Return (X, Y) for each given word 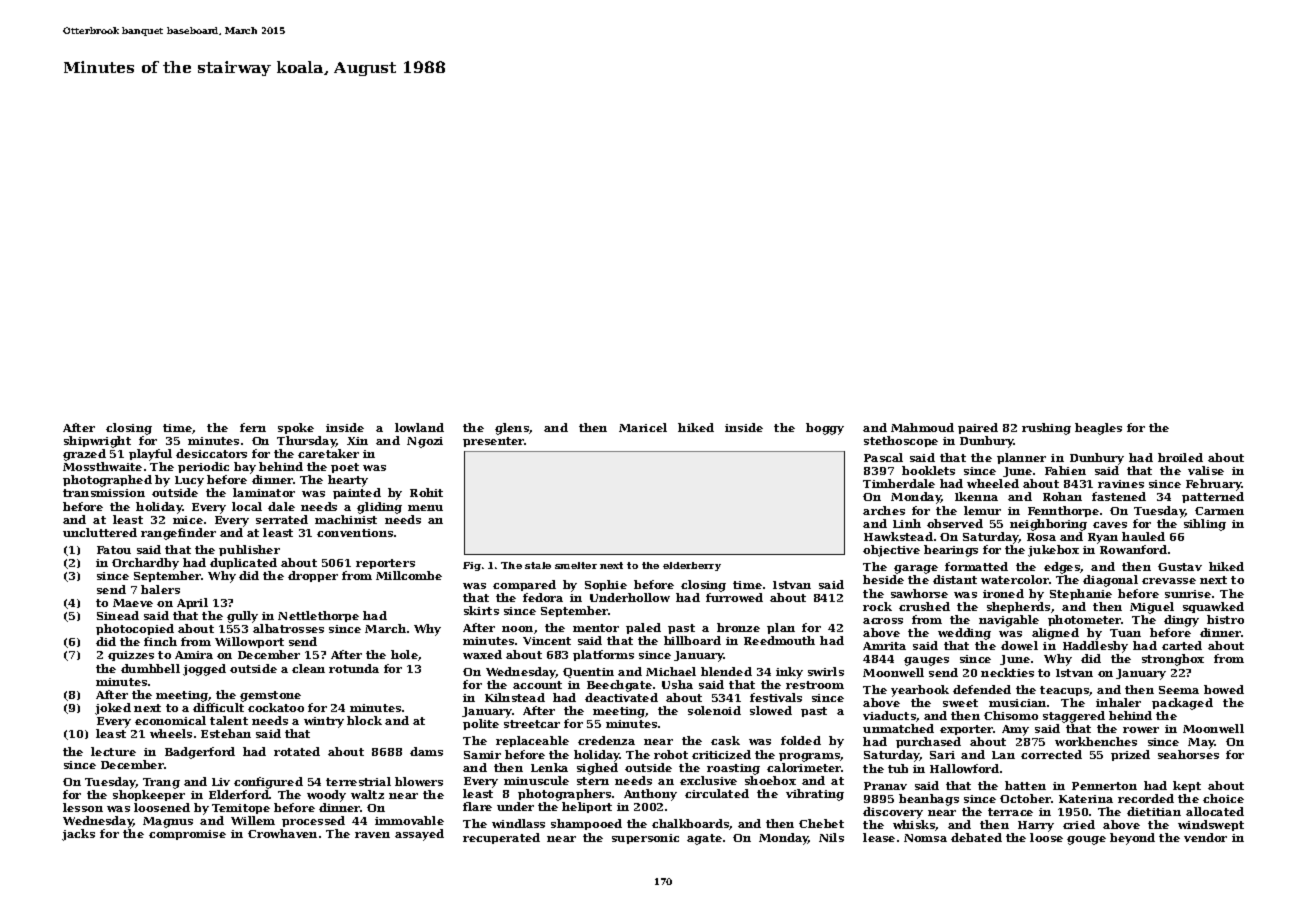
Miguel (1152, 608)
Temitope (241, 809)
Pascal (883, 457)
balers (160, 589)
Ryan (1103, 538)
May (1201, 743)
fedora (543, 597)
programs (809, 757)
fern (253, 427)
